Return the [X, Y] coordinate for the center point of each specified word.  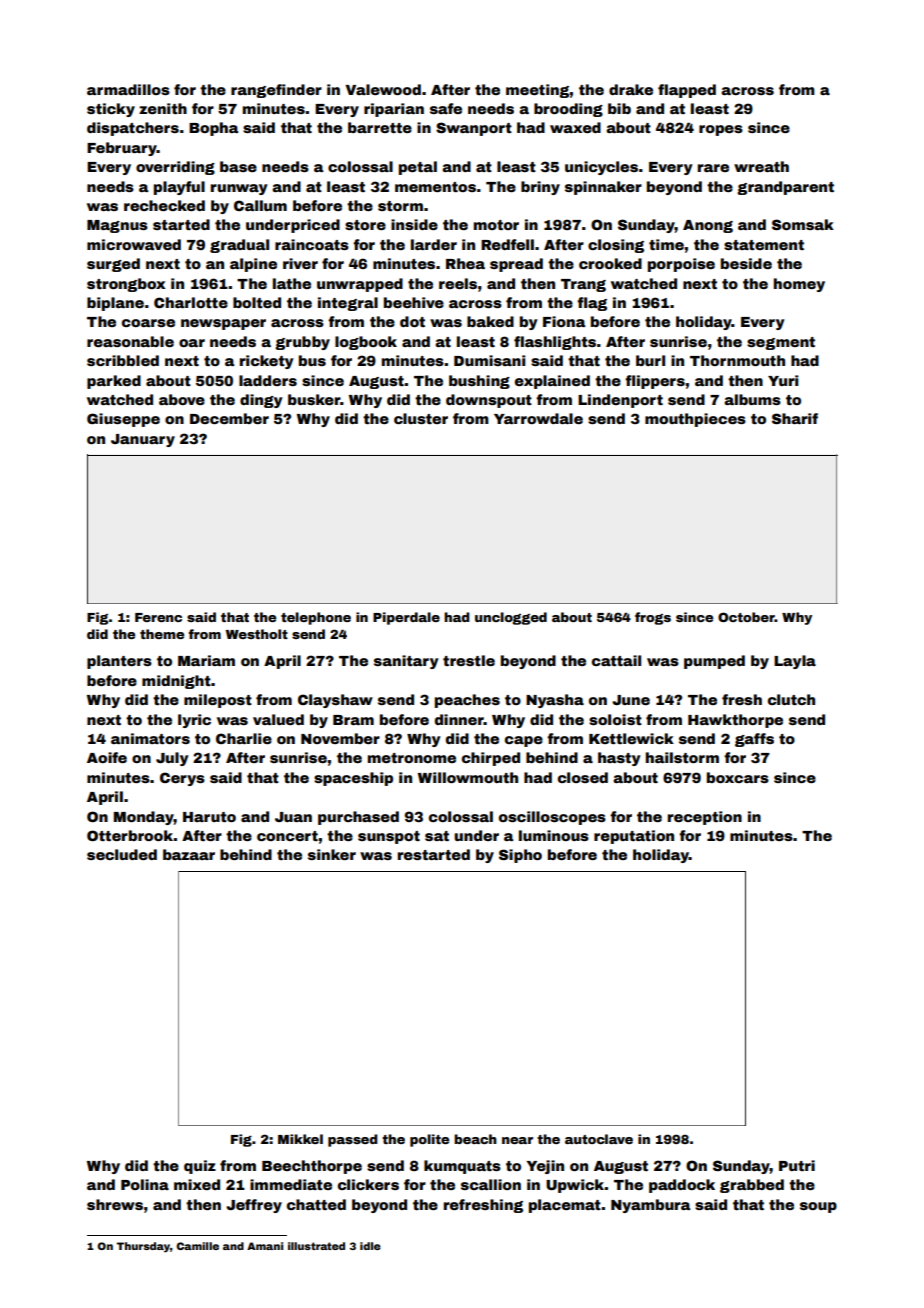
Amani [265, 1246]
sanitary [406, 662]
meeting [538, 91]
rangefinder [276, 91]
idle [370, 1246]
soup [818, 1207]
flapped [687, 91]
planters [119, 662]
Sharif [795, 418]
